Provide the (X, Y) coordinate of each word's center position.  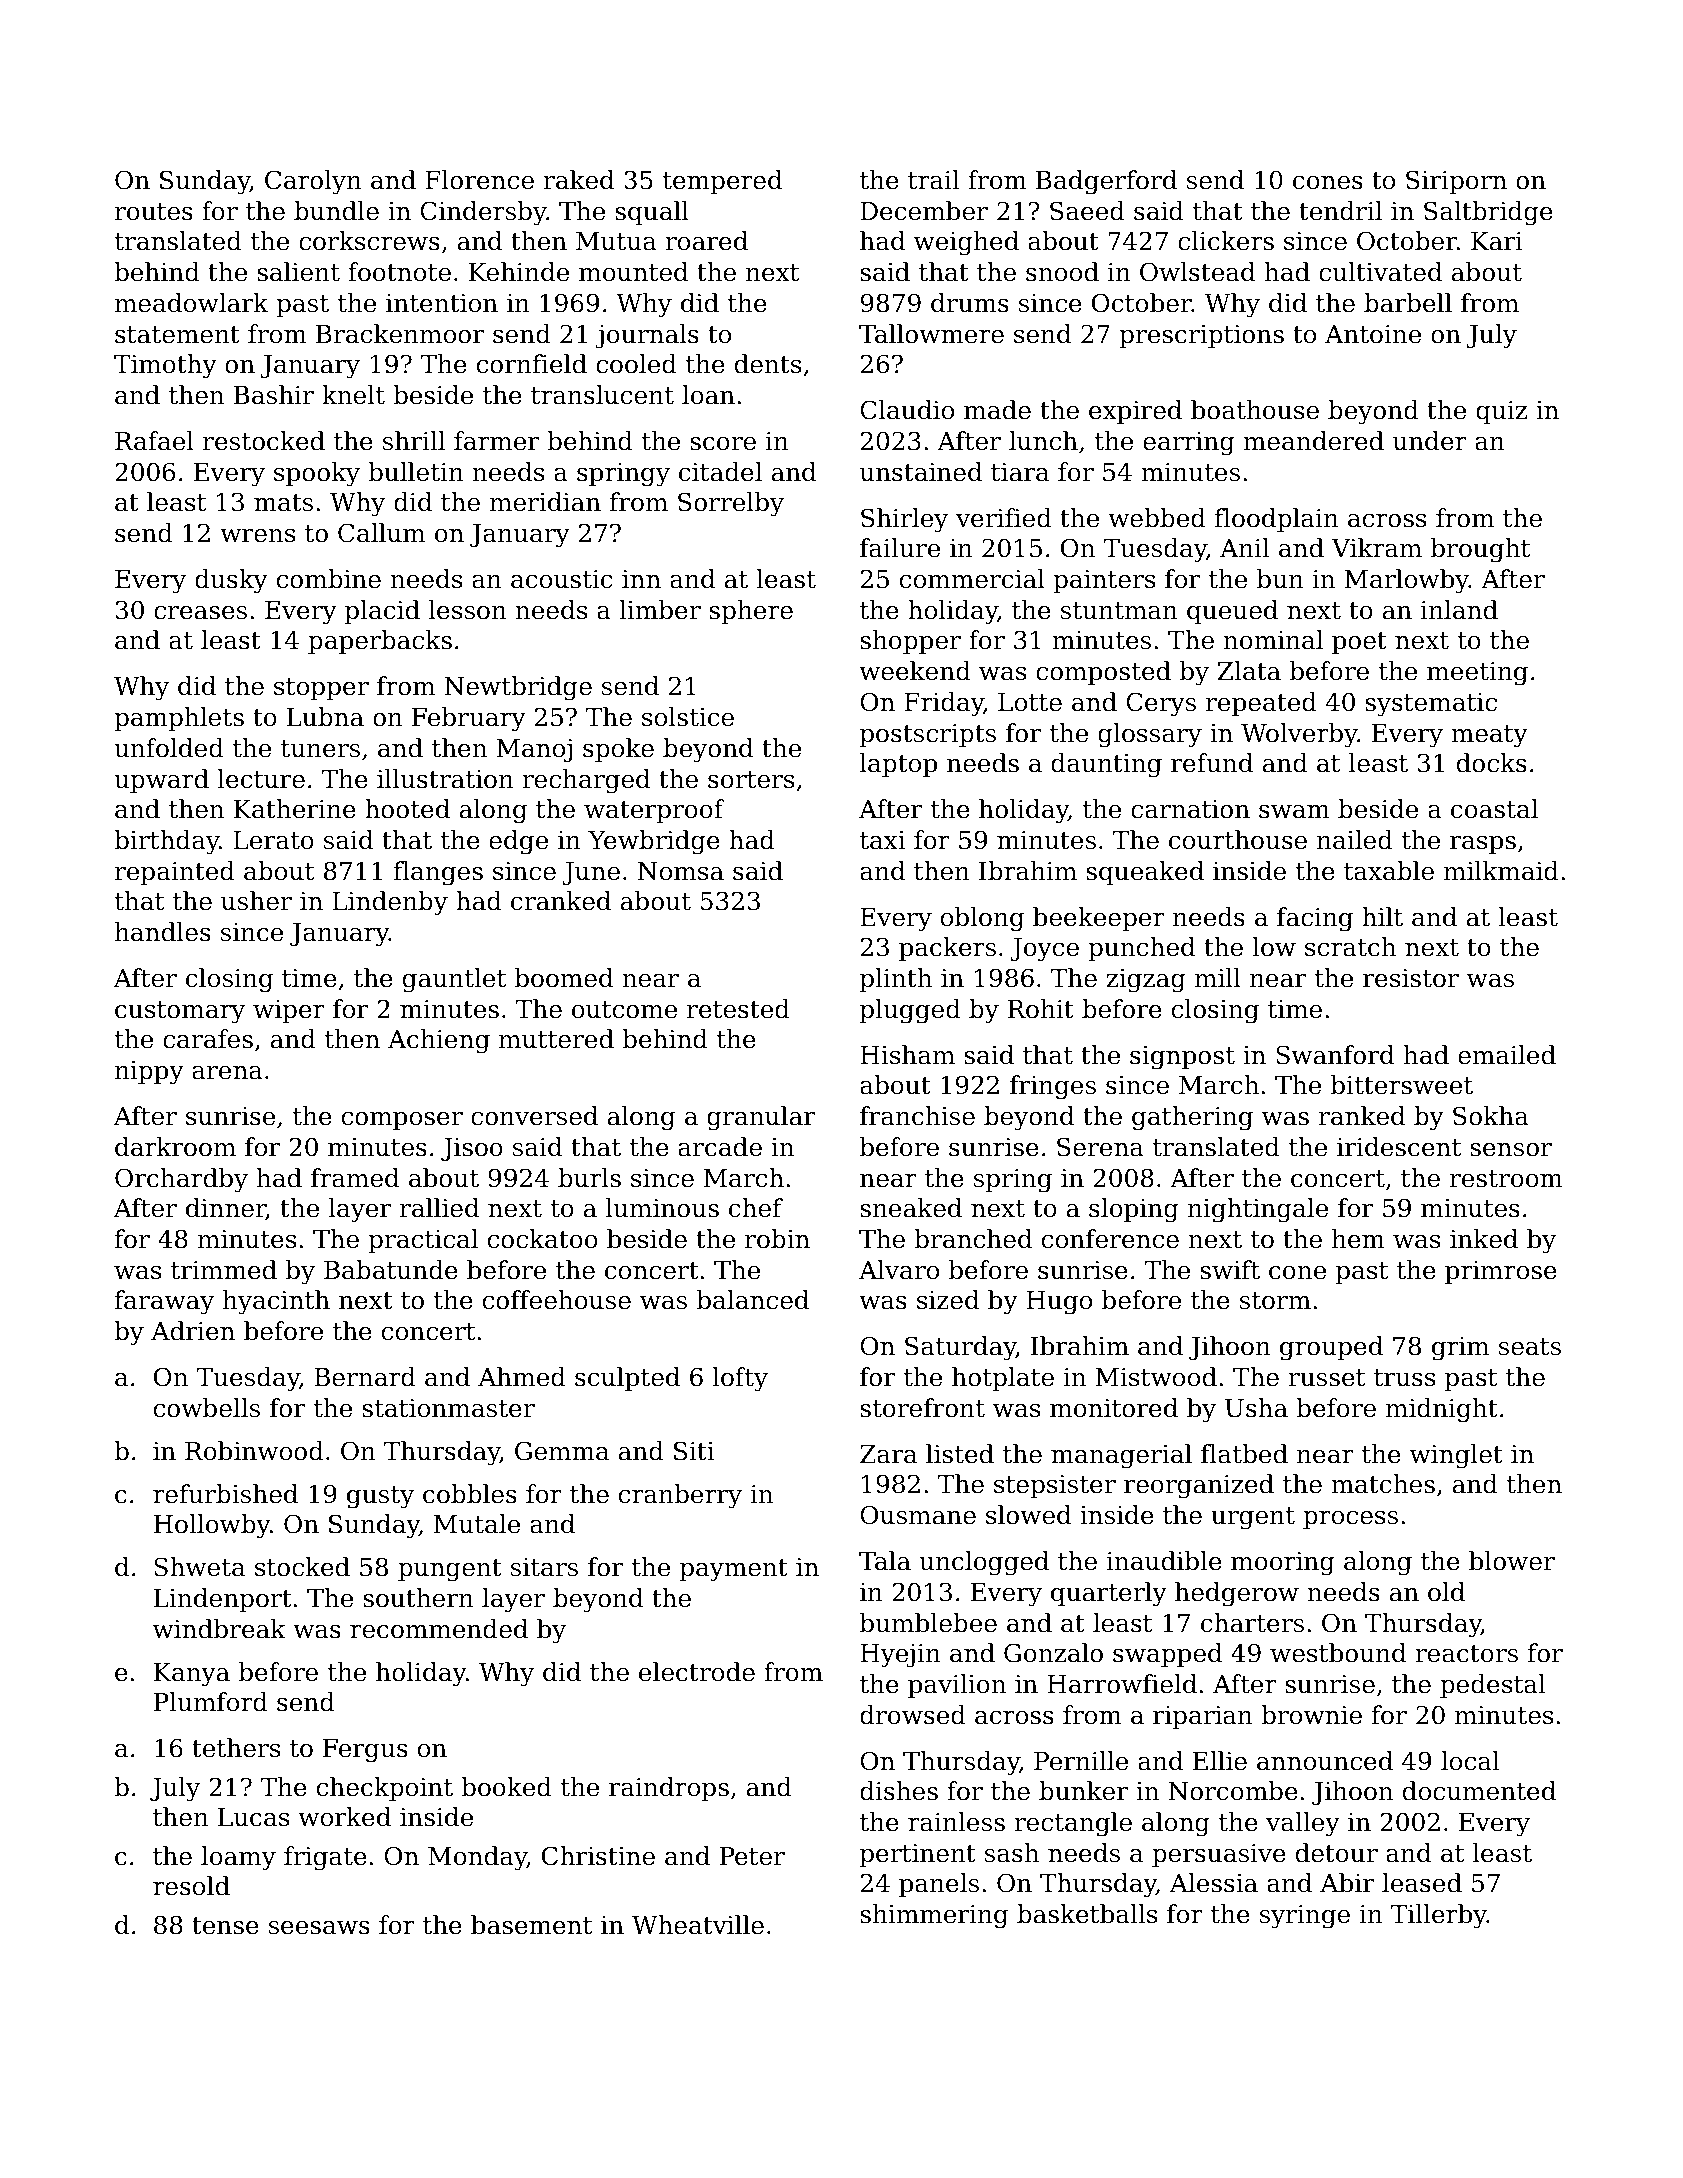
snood (1062, 272)
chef (756, 1208)
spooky (317, 474)
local (1470, 1761)
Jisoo (472, 1149)
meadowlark (191, 303)
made (997, 410)
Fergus (365, 1751)
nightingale (1258, 1210)
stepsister (1055, 1486)
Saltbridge (1488, 213)
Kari (1497, 241)
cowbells (207, 1408)
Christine (598, 1856)
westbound (1338, 1653)
